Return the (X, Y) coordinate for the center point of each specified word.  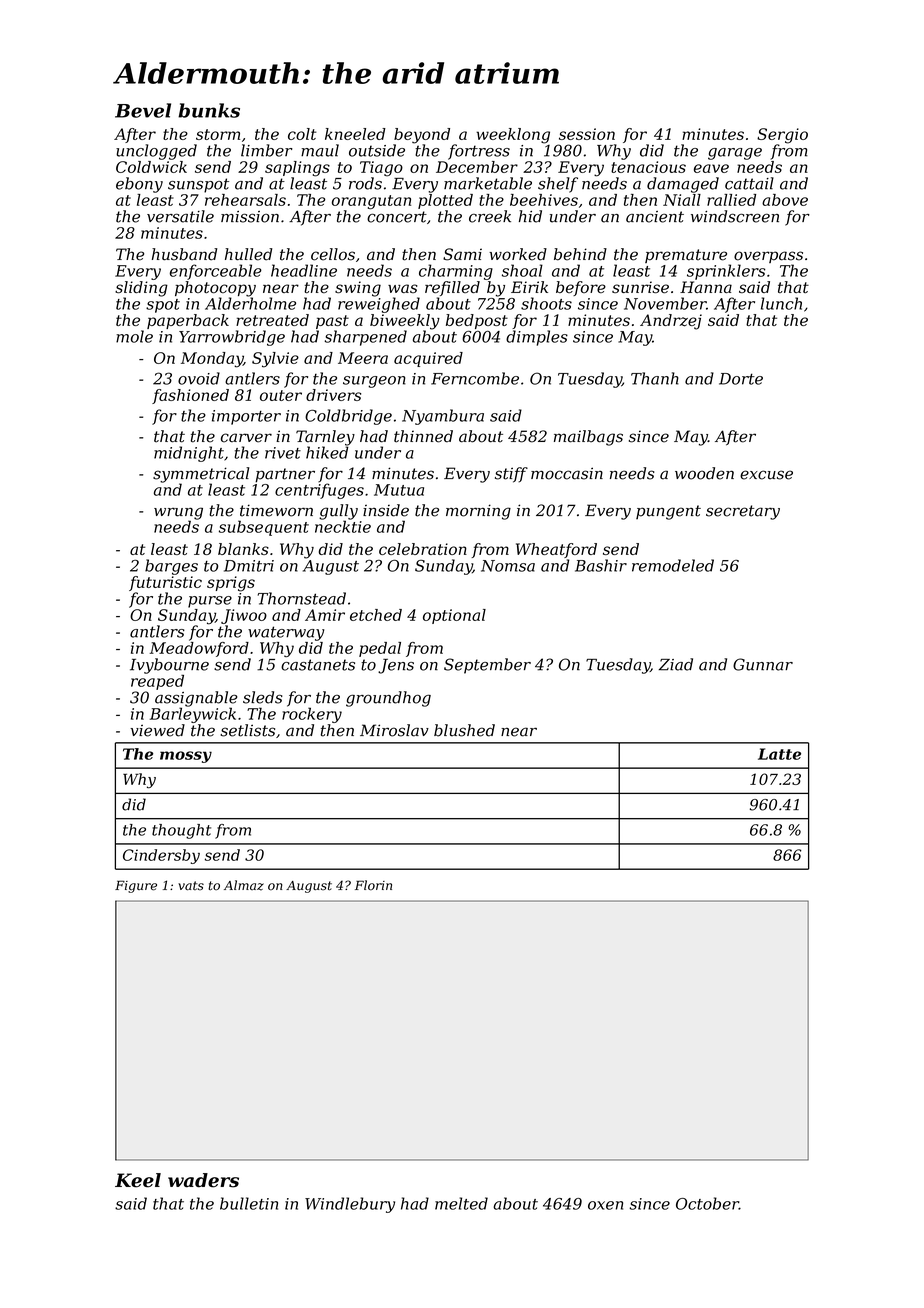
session (587, 134)
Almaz (244, 885)
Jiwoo (244, 616)
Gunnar (763, 664)
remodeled (673, 565)
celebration (423, 549)
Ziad (676, 664)
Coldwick (151, 167)
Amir (325, 615)
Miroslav (394, 730)
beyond (422, 136)
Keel (138, 1180)
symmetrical (201, 475)
